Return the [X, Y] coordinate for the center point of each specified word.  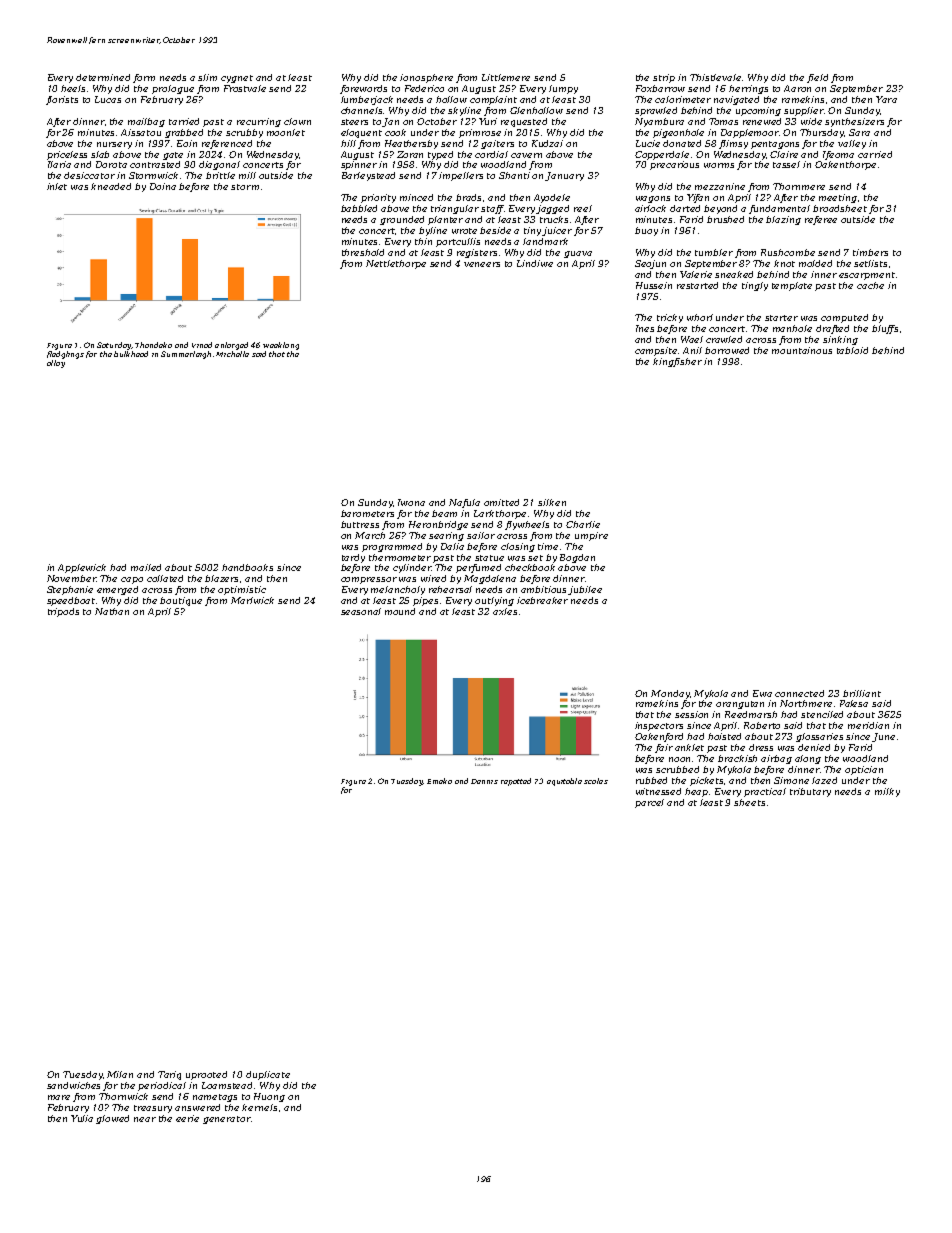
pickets [706, 781]
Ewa [762, 693]
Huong [269, 1097]
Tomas [723, 121]
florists [62, 100]
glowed [112, 1119]
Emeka [439, 781]
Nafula [464, 503]
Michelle [232, 354]
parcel [649, 803]
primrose [480, 133]
